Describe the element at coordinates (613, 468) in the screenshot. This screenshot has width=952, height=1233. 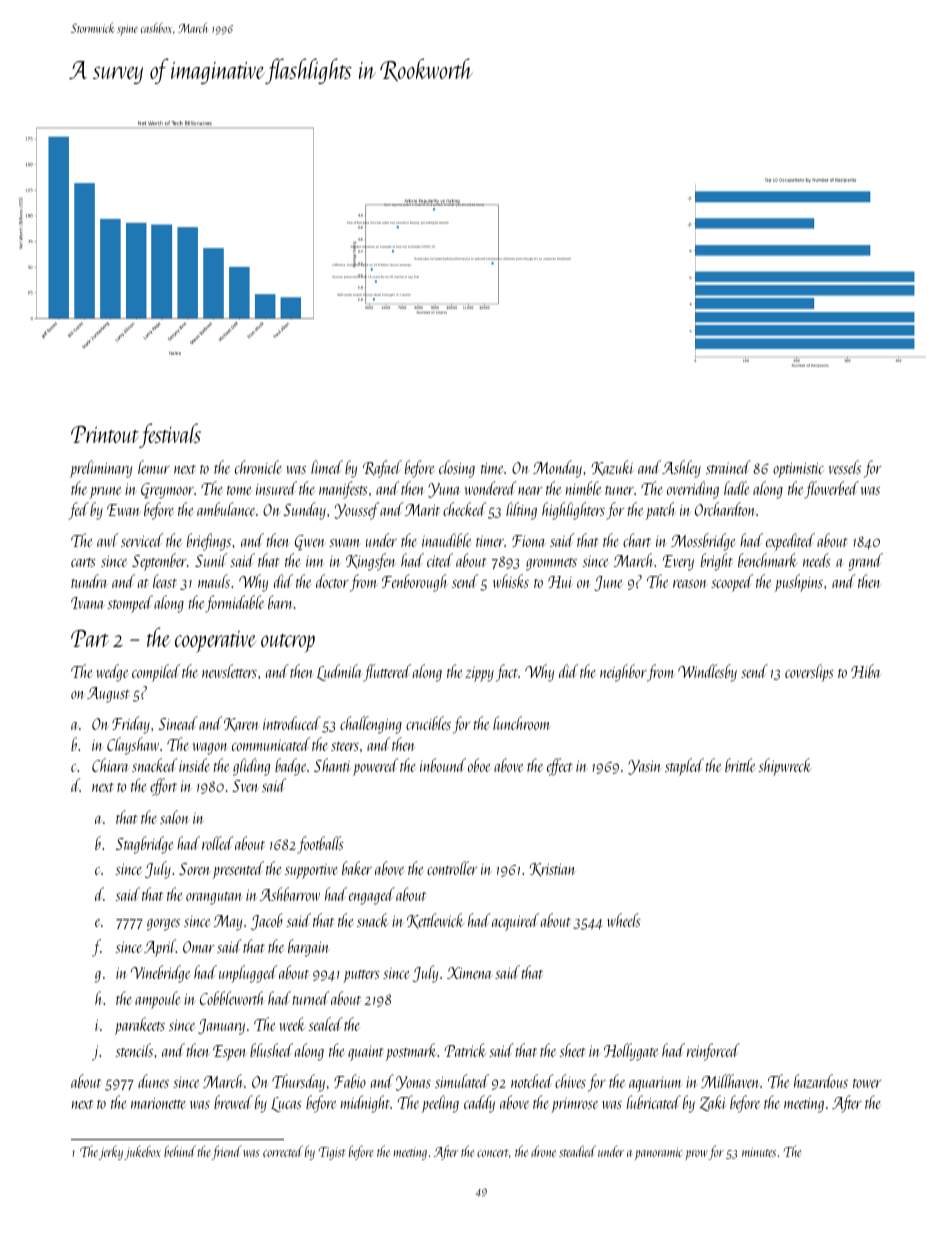
I see `Kazuki` at that location.
